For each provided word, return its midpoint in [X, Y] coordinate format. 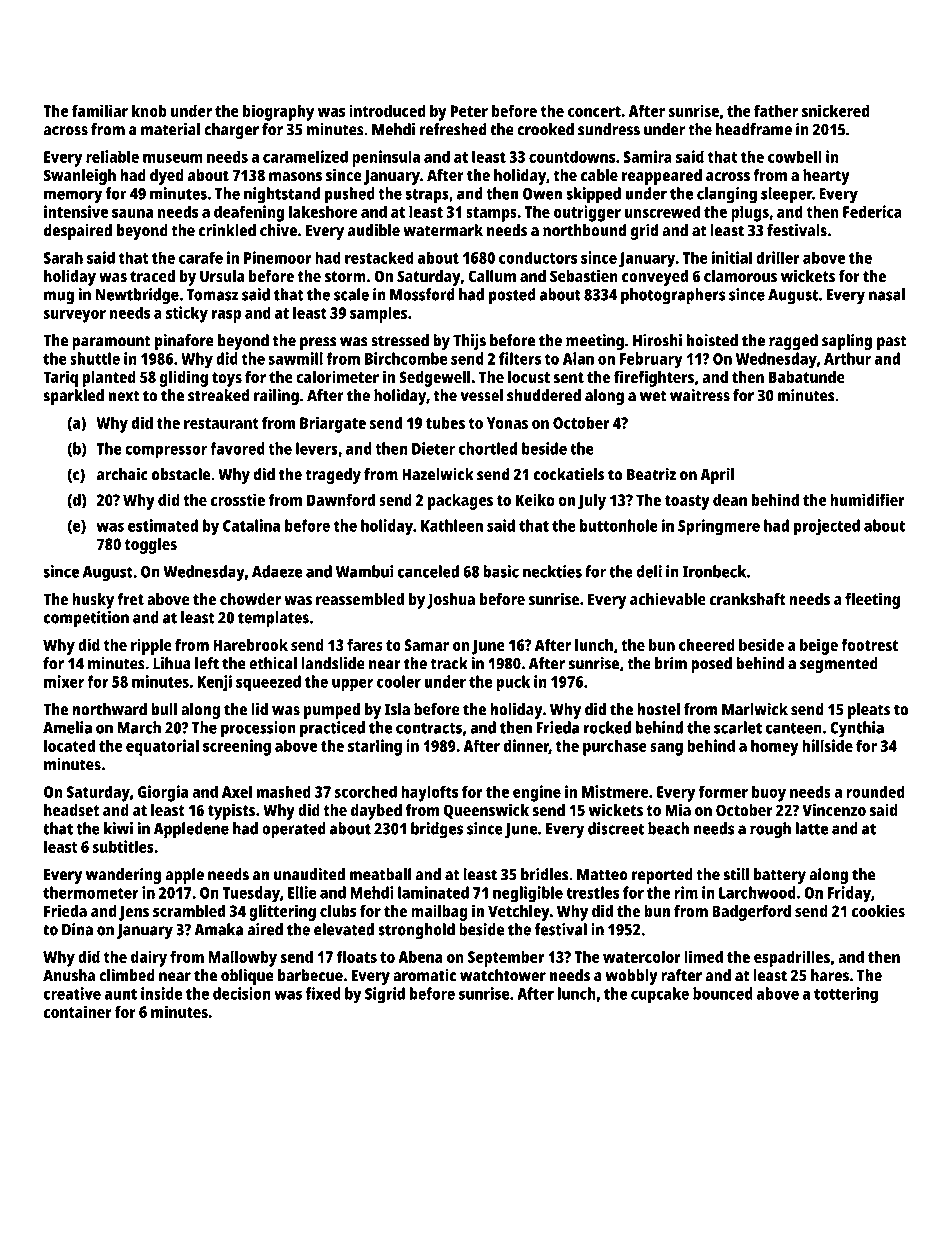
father [776, 110]
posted [512, 296]
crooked [545, 129]
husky [93, 601]
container [78, 1011]
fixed [323, 993]
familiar [100, 110]
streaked [218, 395]
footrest [869, 644]
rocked [607, 727]
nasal [887, 294]
